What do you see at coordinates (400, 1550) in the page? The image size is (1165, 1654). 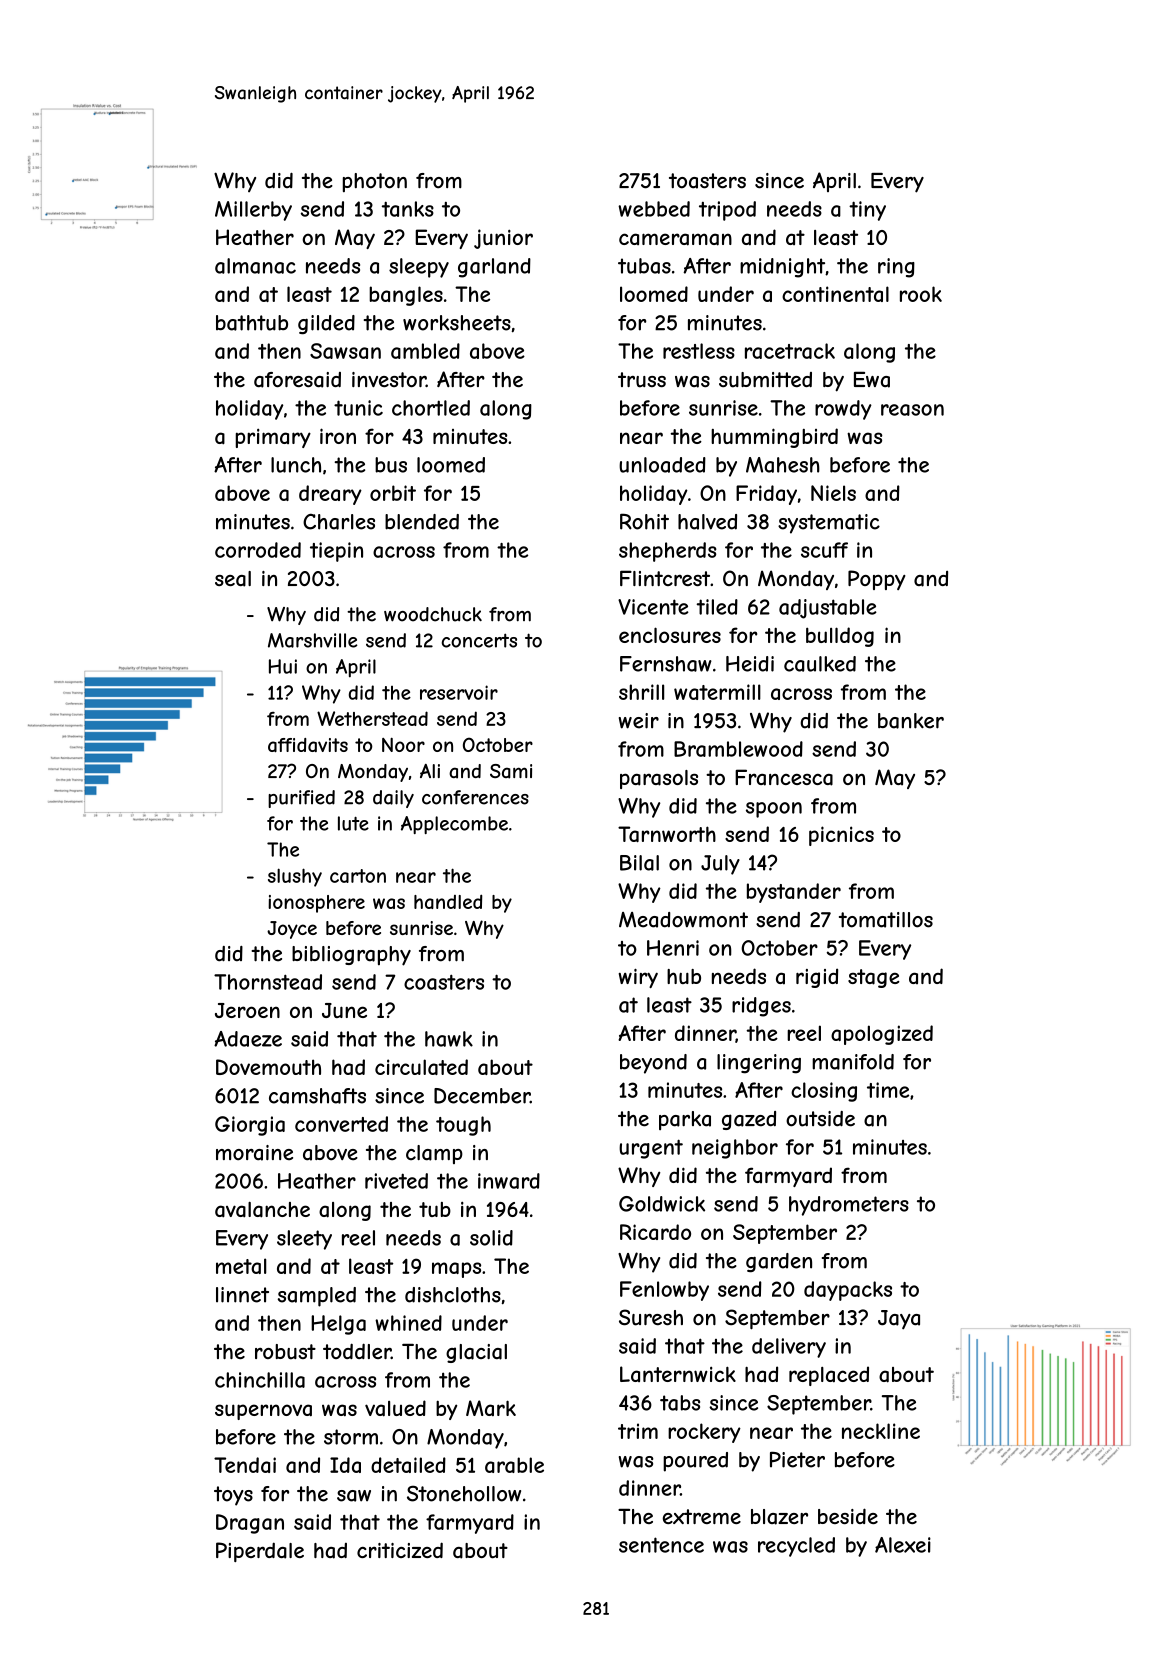 I see `criticized` at bounding box center [400, 1550].
